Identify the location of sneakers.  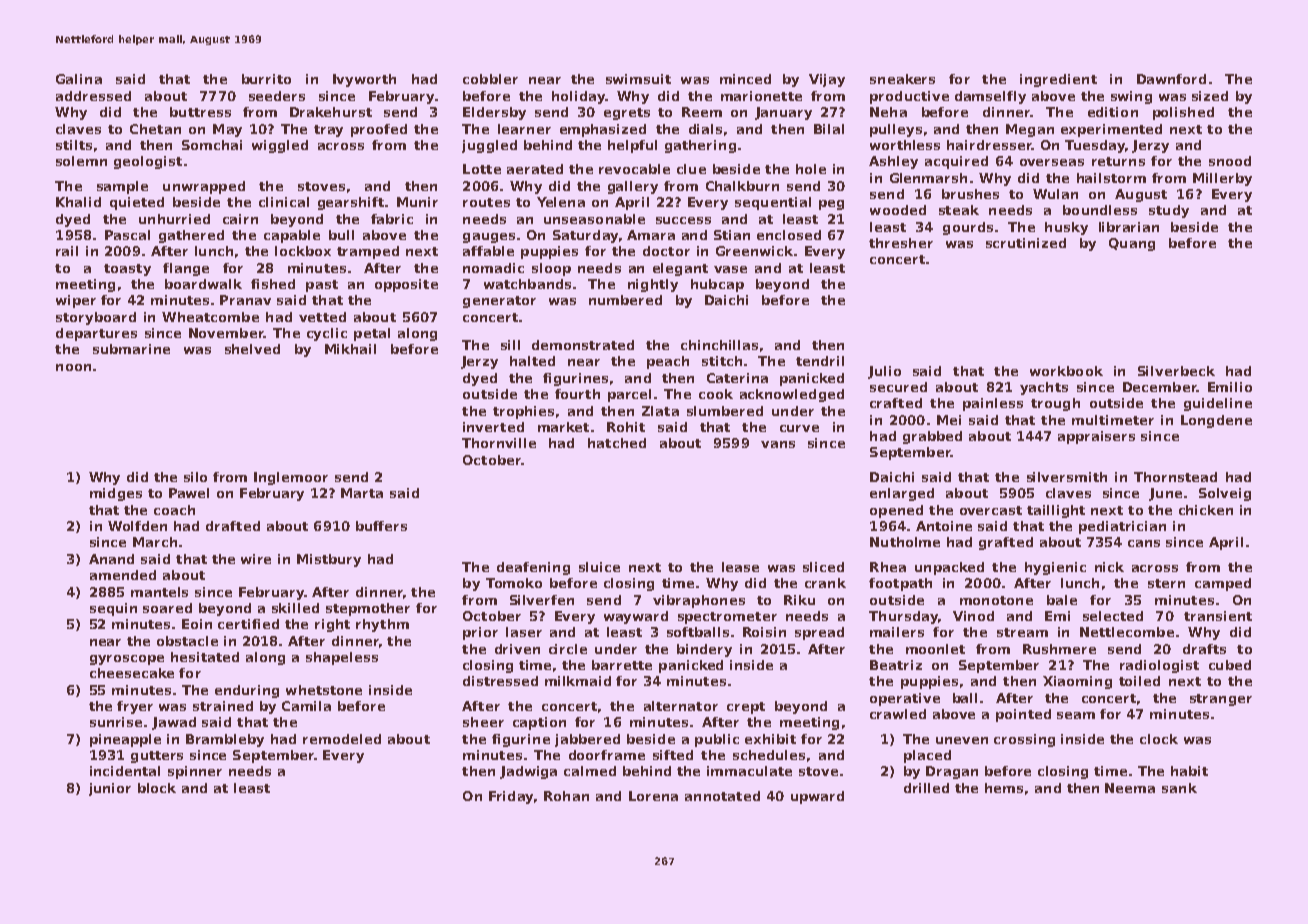
(902, 79).
